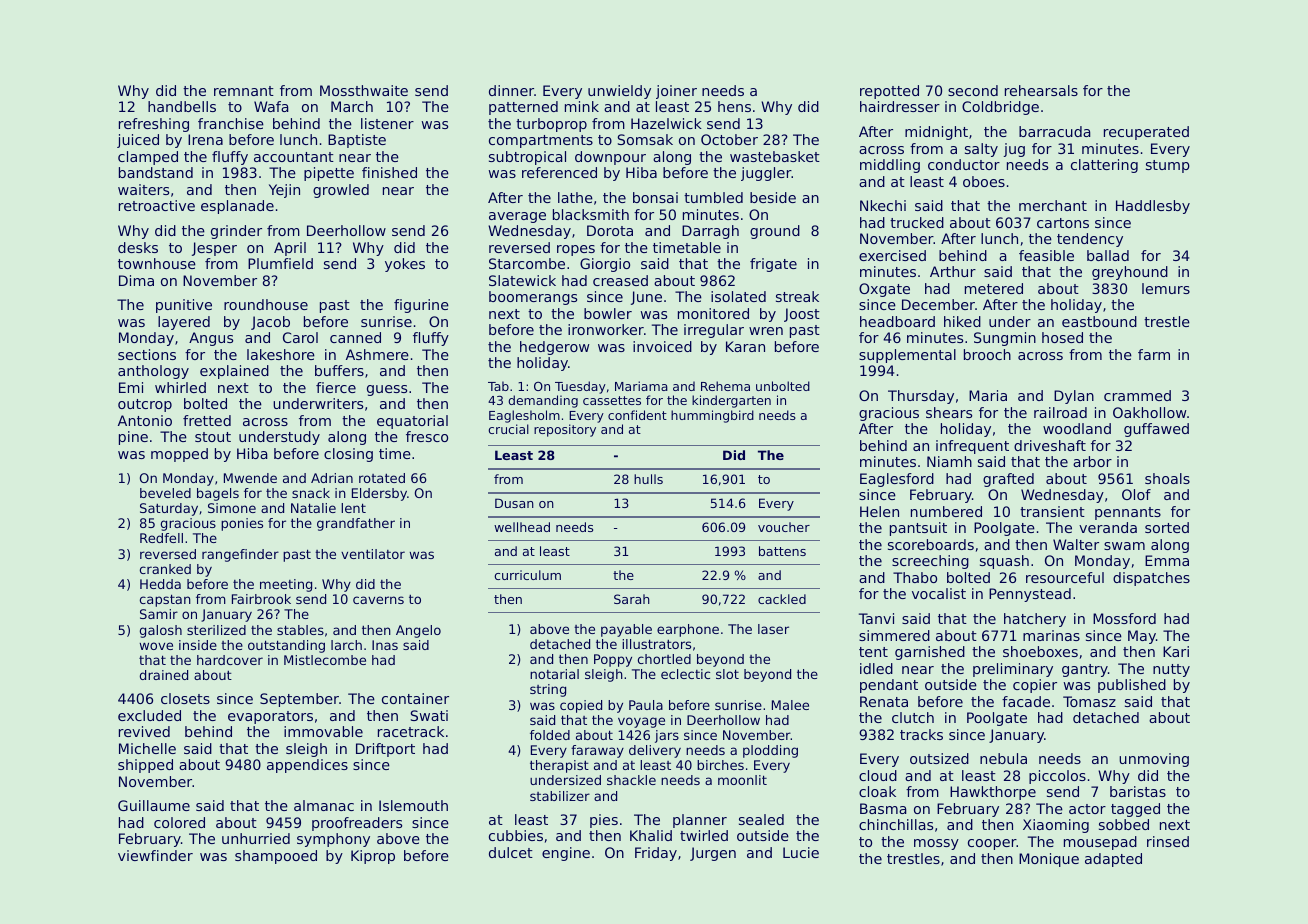  Describe the element at coordinates (286, 585) in the image. I see `meeting` at that location.
